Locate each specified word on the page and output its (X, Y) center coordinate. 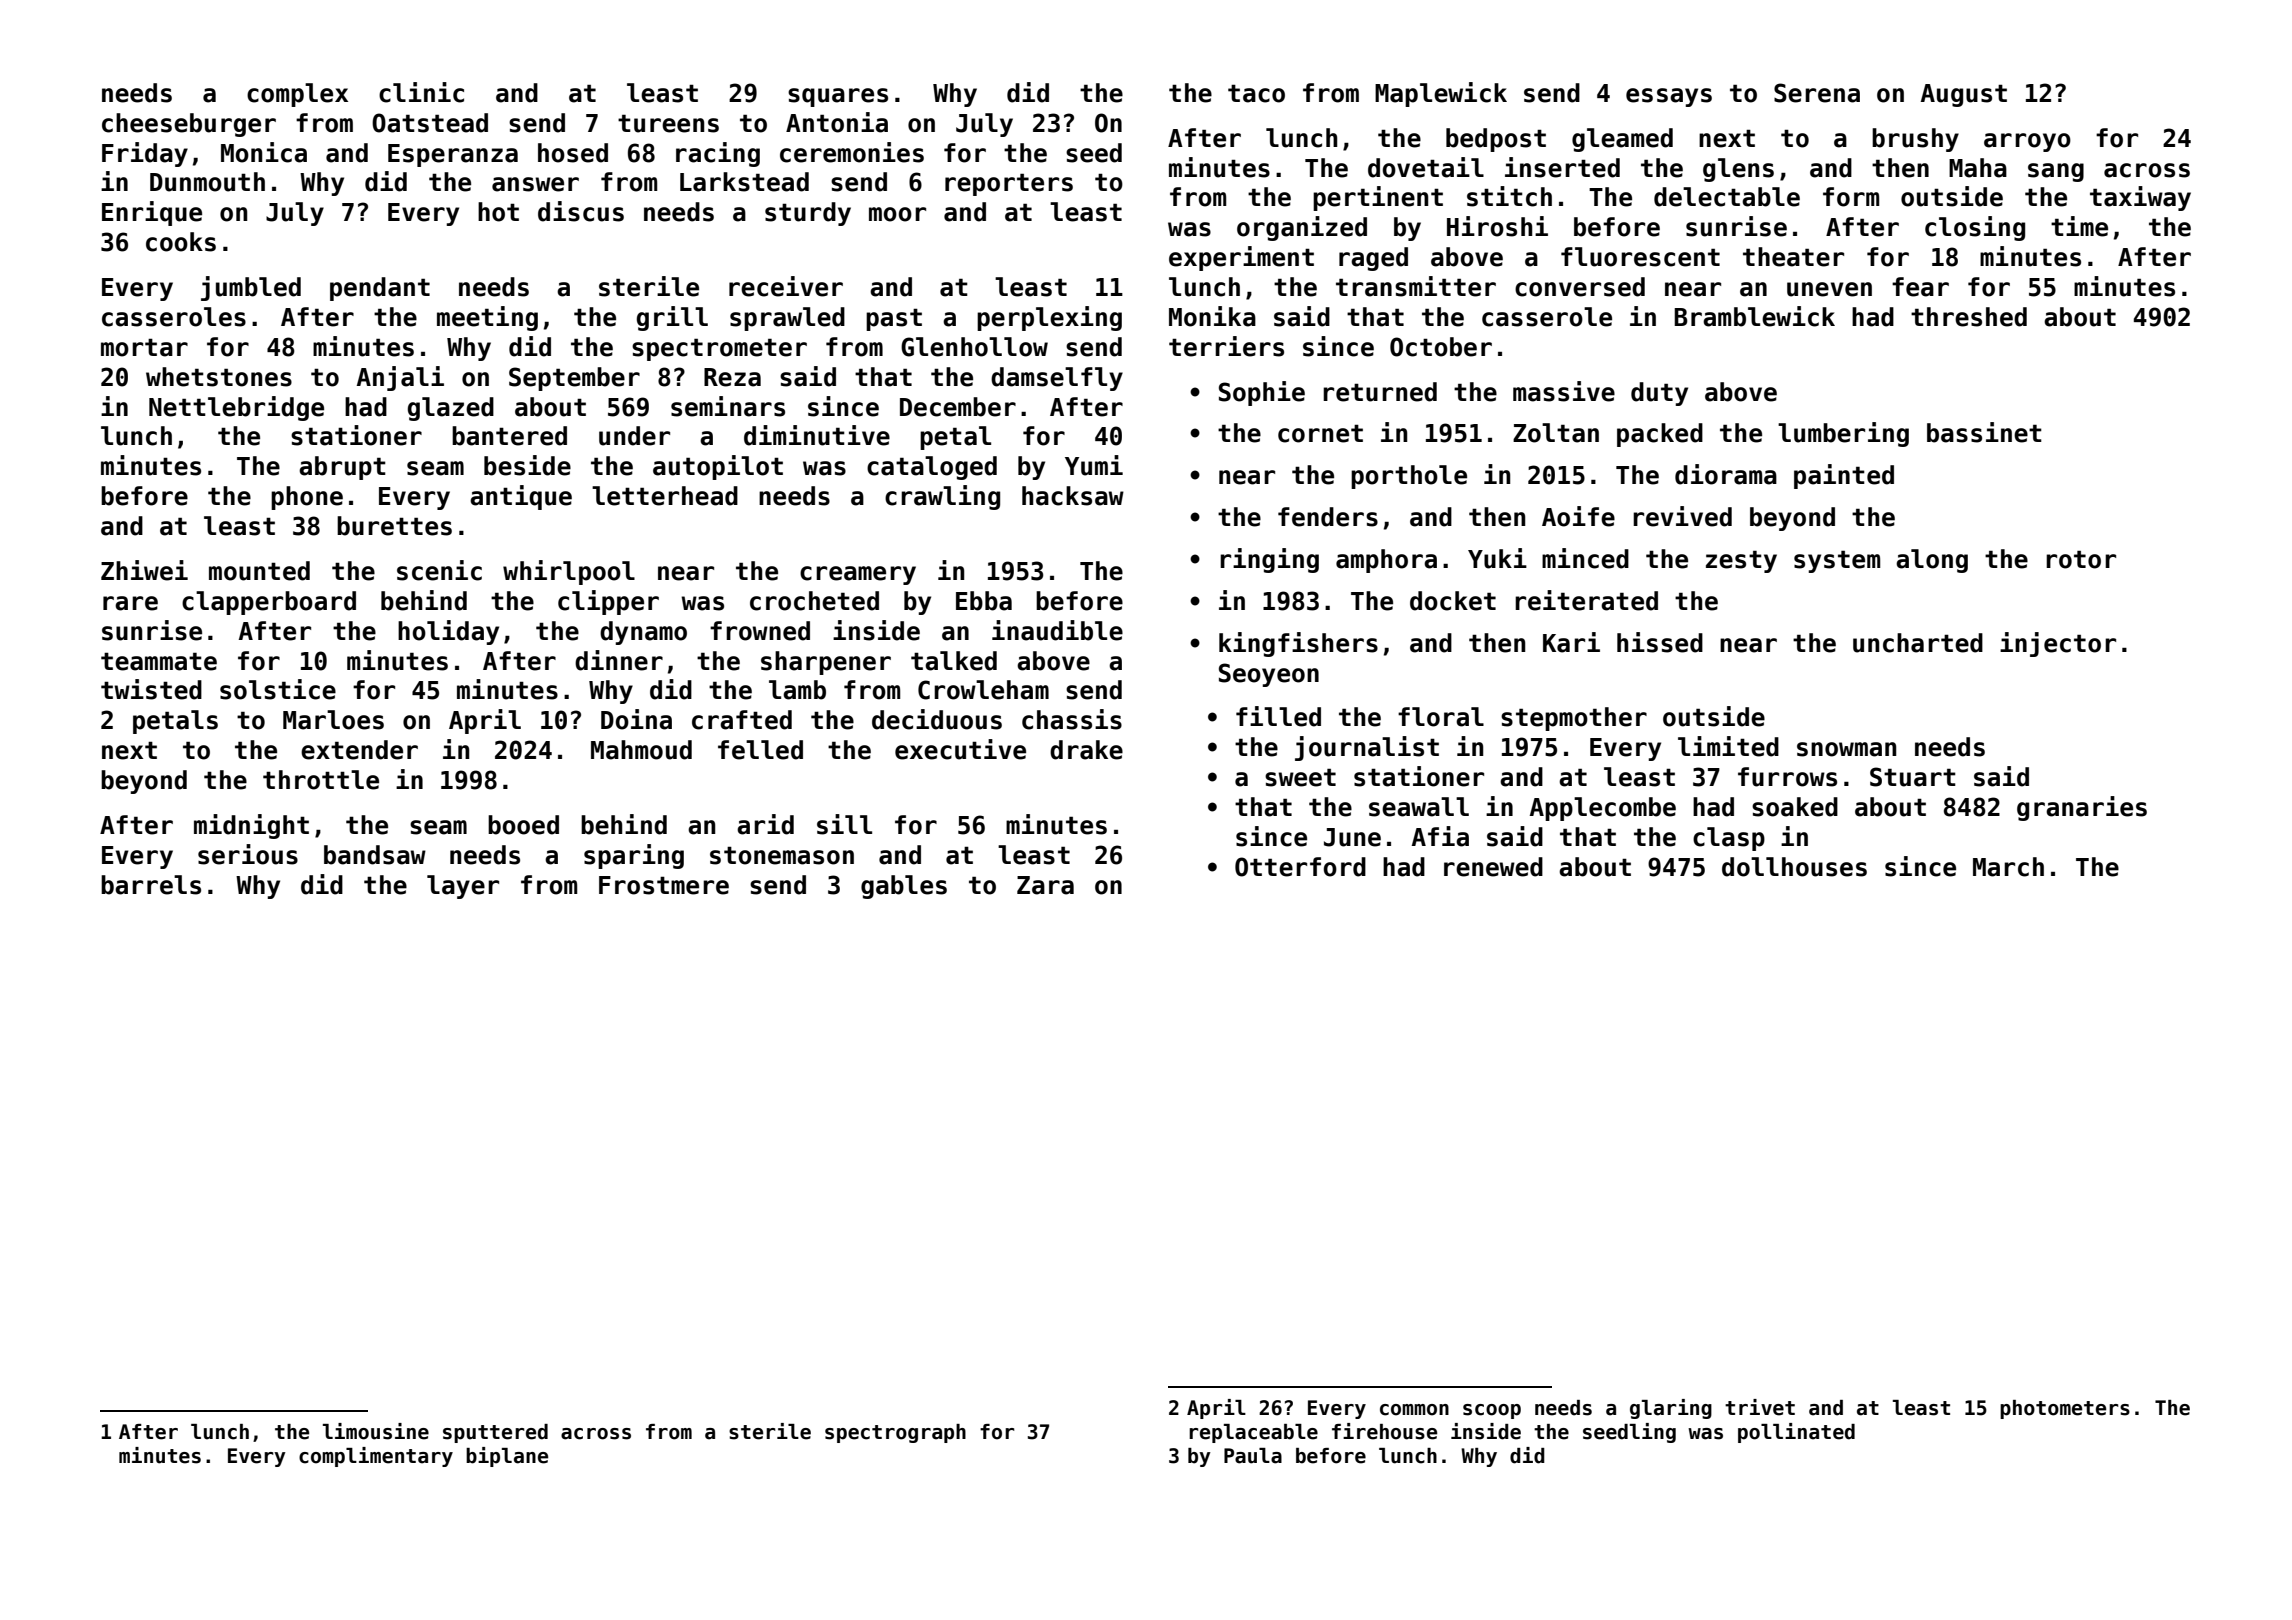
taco (1256, 93)
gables (904, 887)
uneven (1829, 289)
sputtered (495, 1433)
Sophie (1262, 393)
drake (1086, 750)
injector (2058, 644)
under (634, 436)
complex (297, 95)
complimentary (376, 1457)
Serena (1817, 93)
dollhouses (1794, 867)
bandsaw (375, 855)
